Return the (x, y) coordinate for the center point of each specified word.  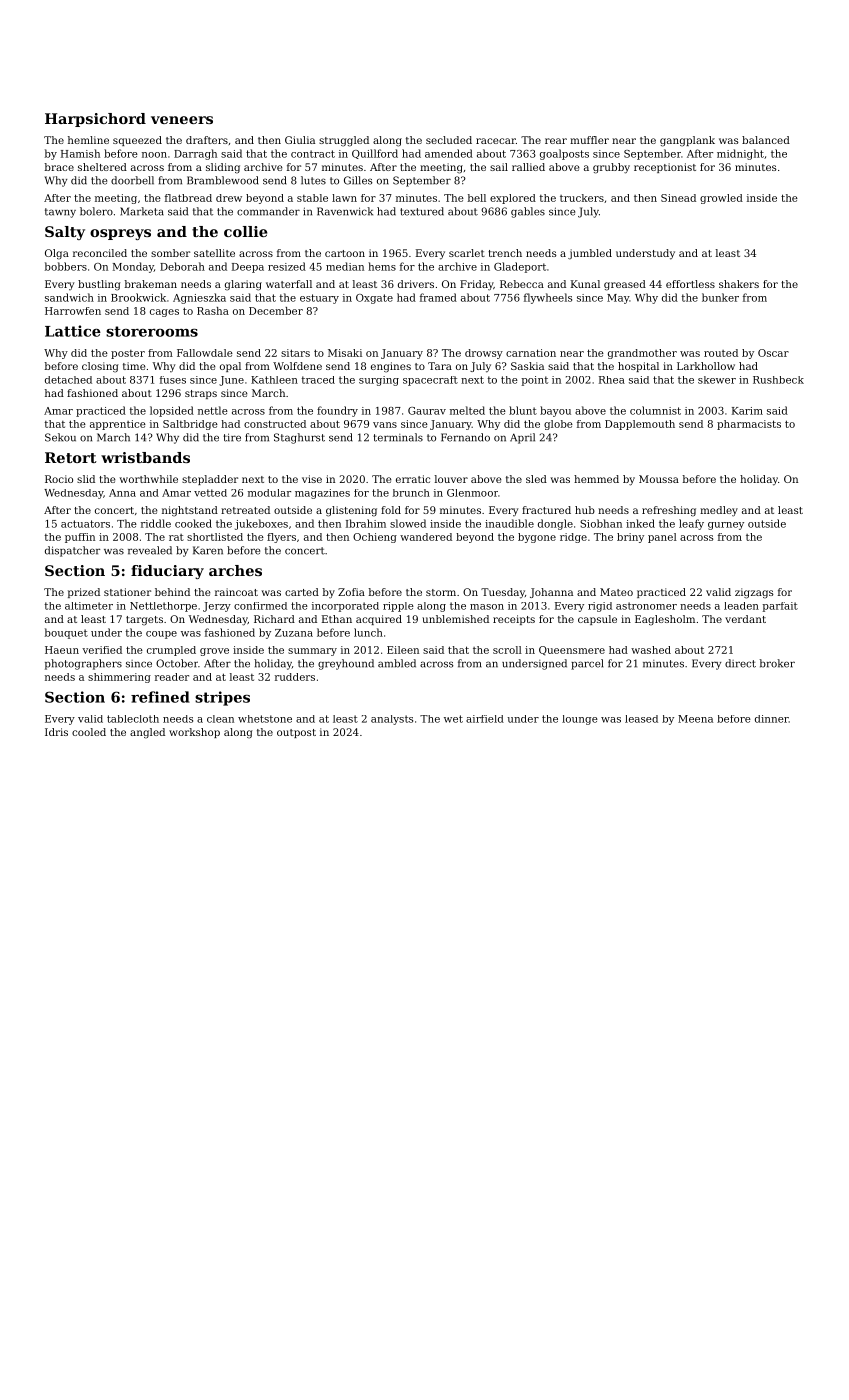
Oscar (773, 353)
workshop (194, 733)
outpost (296, 733)
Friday (476, 285)
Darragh (195, 154)
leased (641, 719)
